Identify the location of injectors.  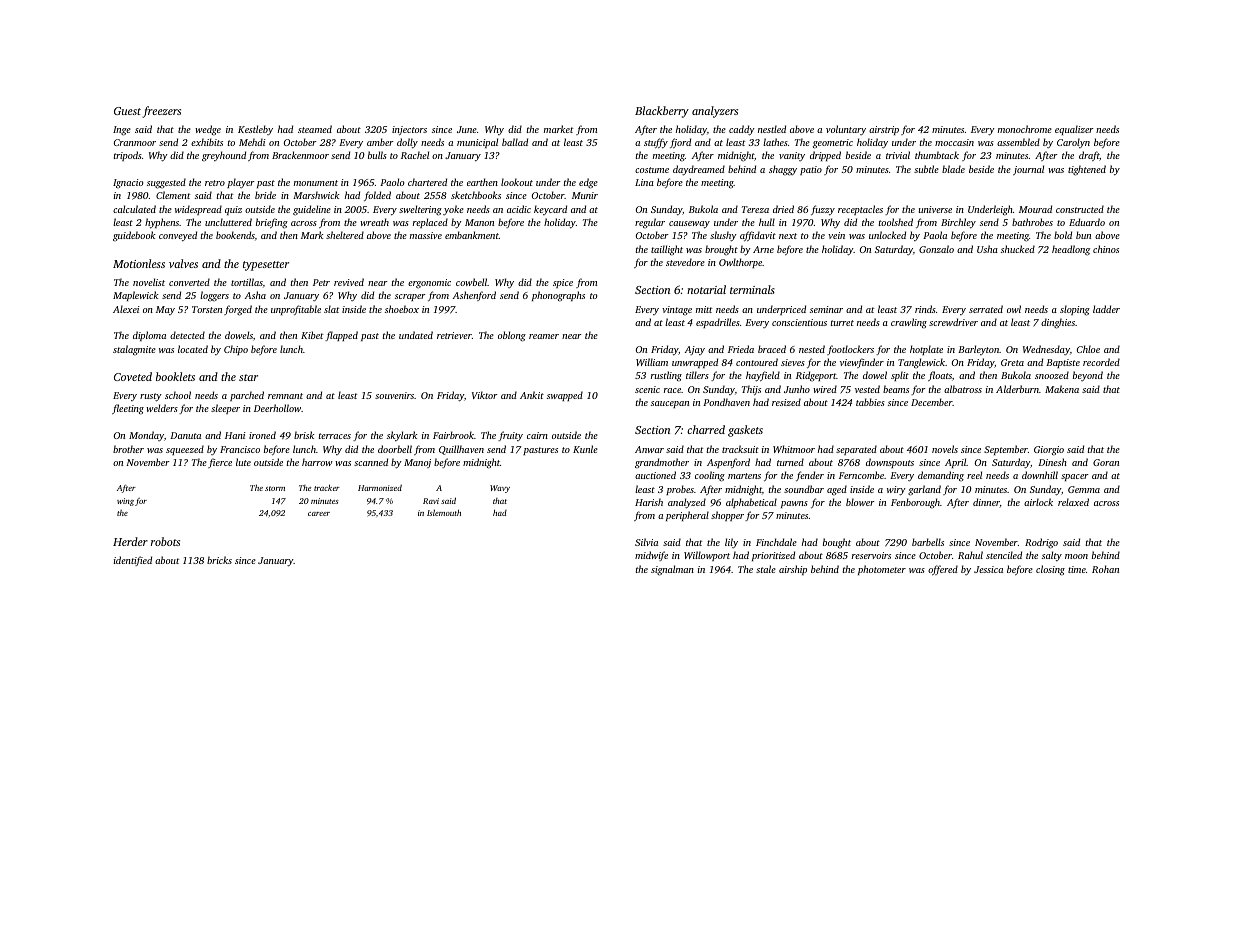
(409, 130).
